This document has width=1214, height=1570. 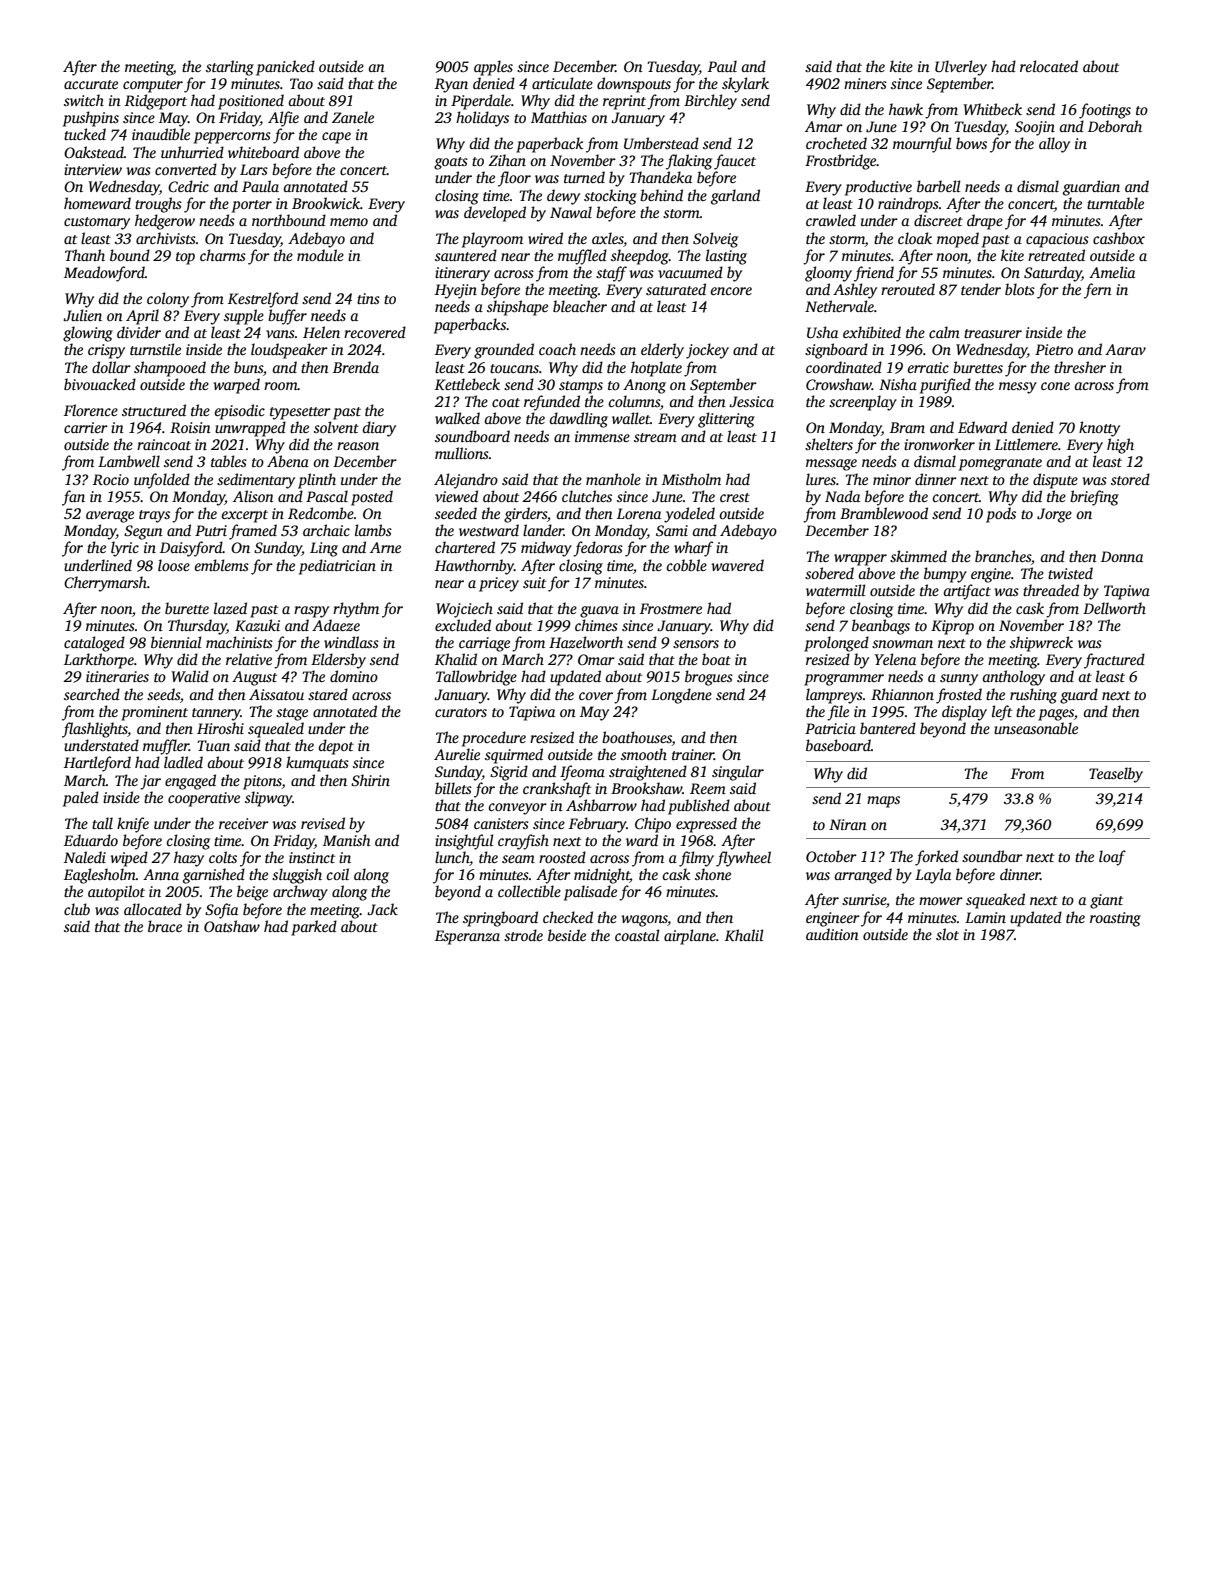 What do you see at coordinates (1114, 661) in the document?
I see `fractured` at bounding box center [1114, 661].
